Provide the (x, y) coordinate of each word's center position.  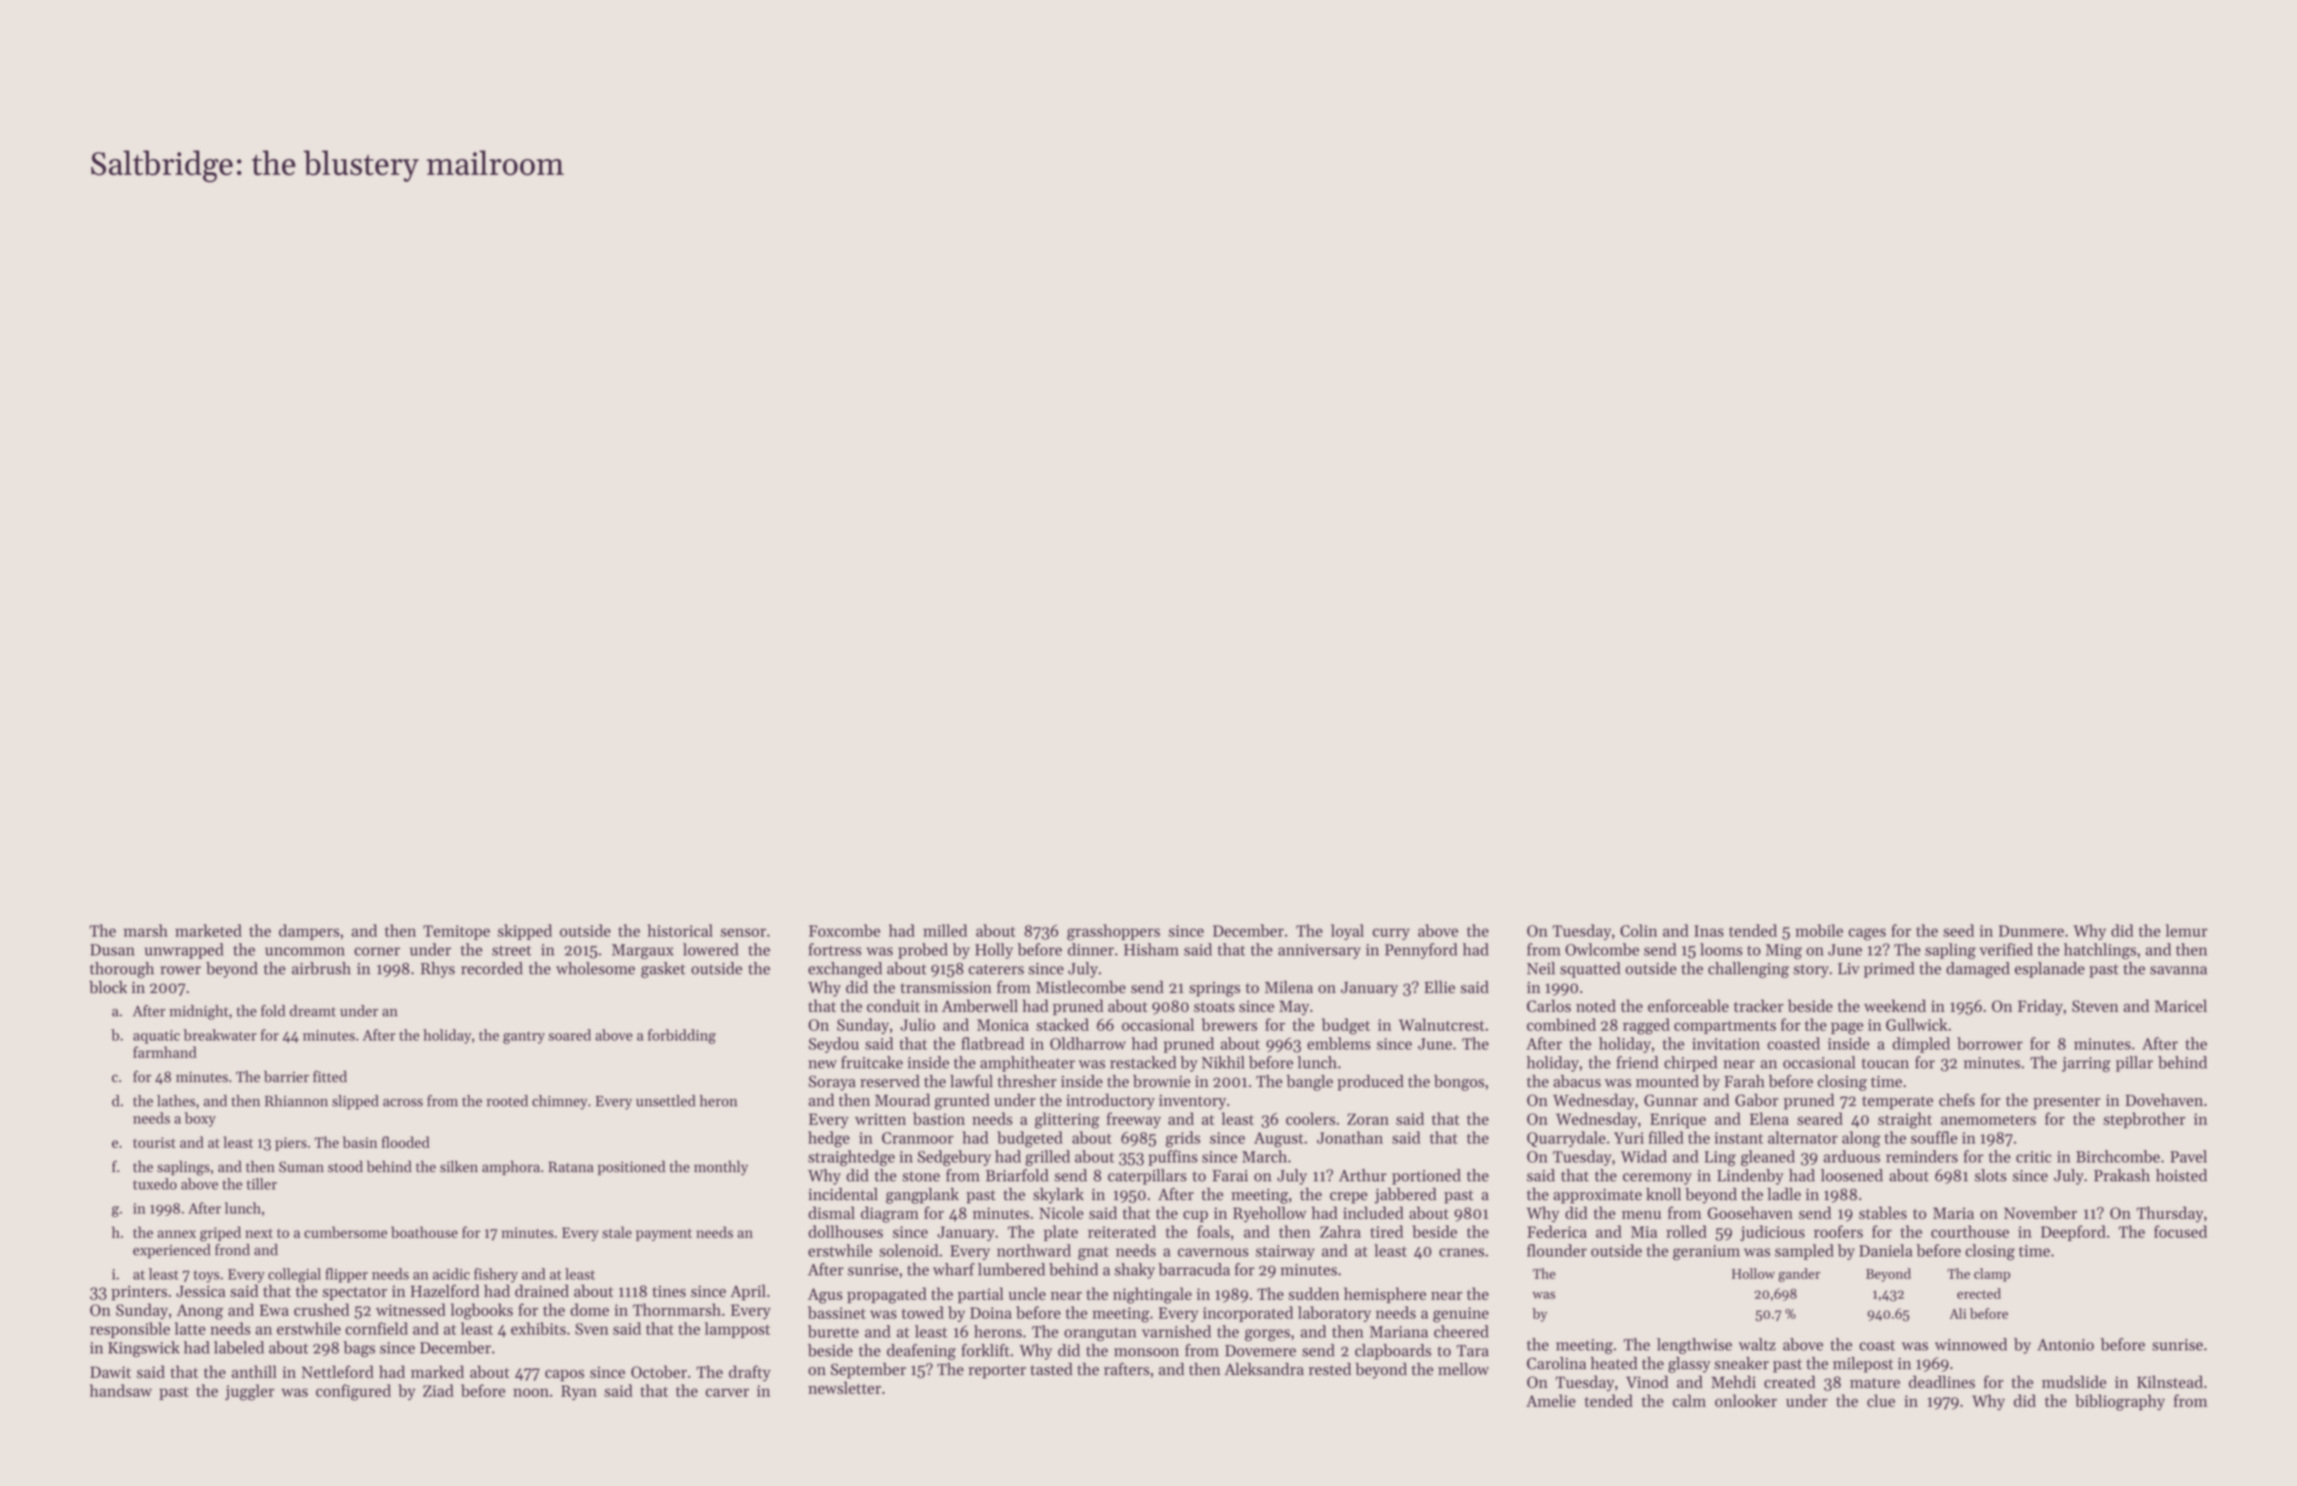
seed (1958, 930)
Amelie (1551, 1400)
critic (2034, 1157)
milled (945, 930)
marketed (208, 930)
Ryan (579, 1392)
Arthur (1363, 1175)
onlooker (1746, 1400)
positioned (631, 1168)
